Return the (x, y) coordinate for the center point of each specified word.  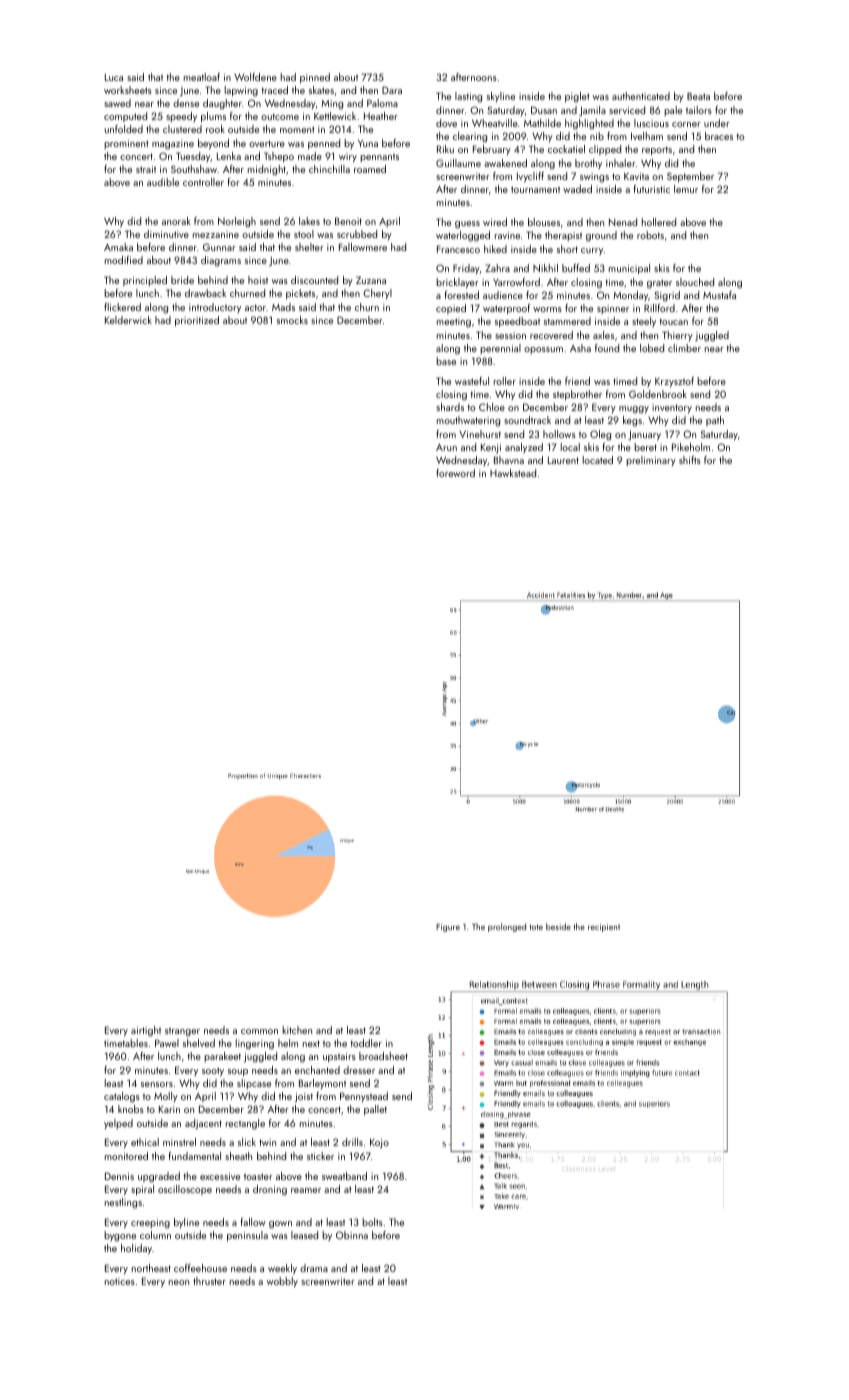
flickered (122, 307)
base (446, 361)
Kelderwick (128, 320)
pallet (375, 1110)
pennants (379, 158)
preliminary (651, 461)
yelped (118, 1124)
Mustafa (719, 295)
